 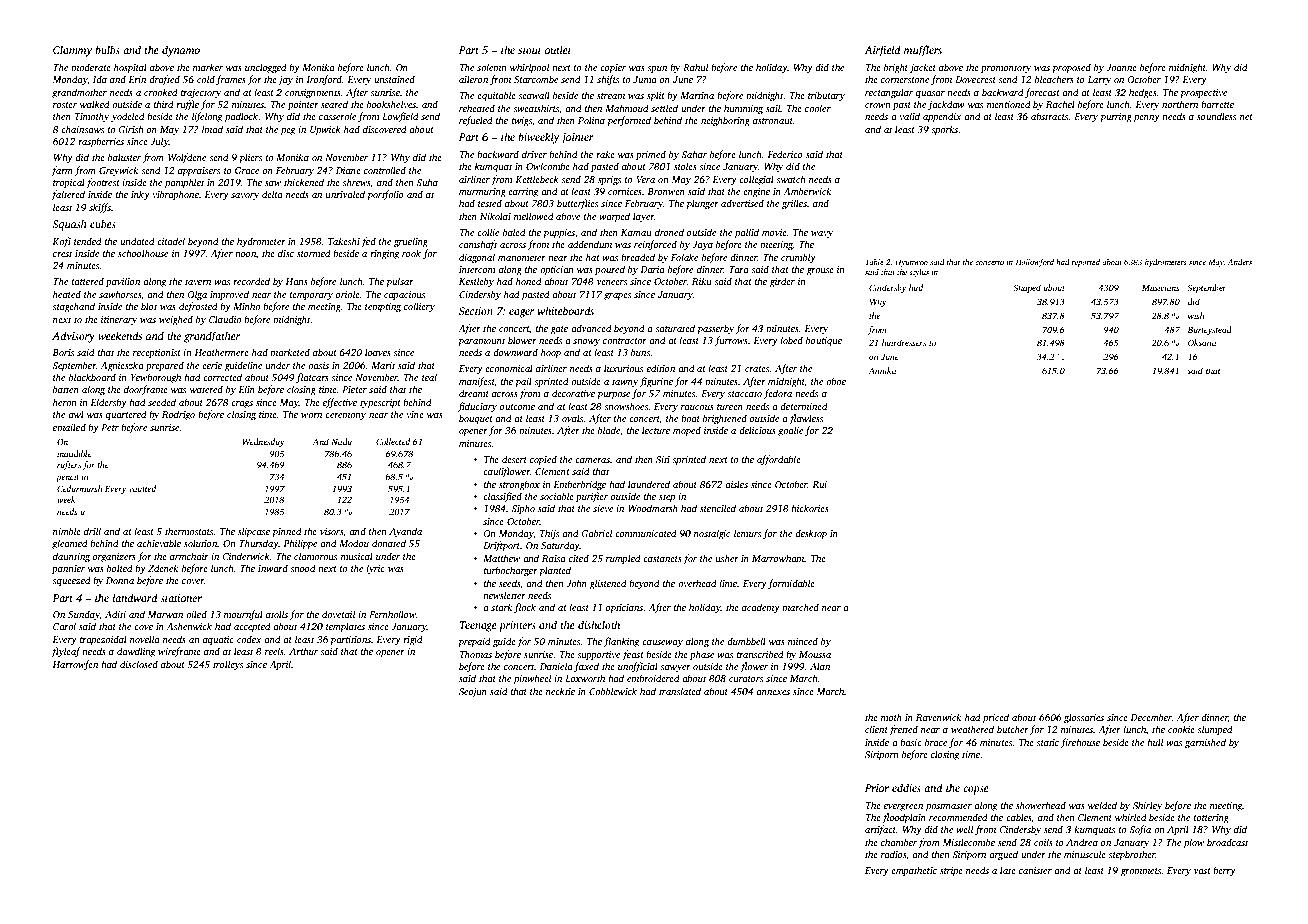 What do you see at coordinates (477, 269) in the image?
I see `intercom` at bounding box center [477, 269].
